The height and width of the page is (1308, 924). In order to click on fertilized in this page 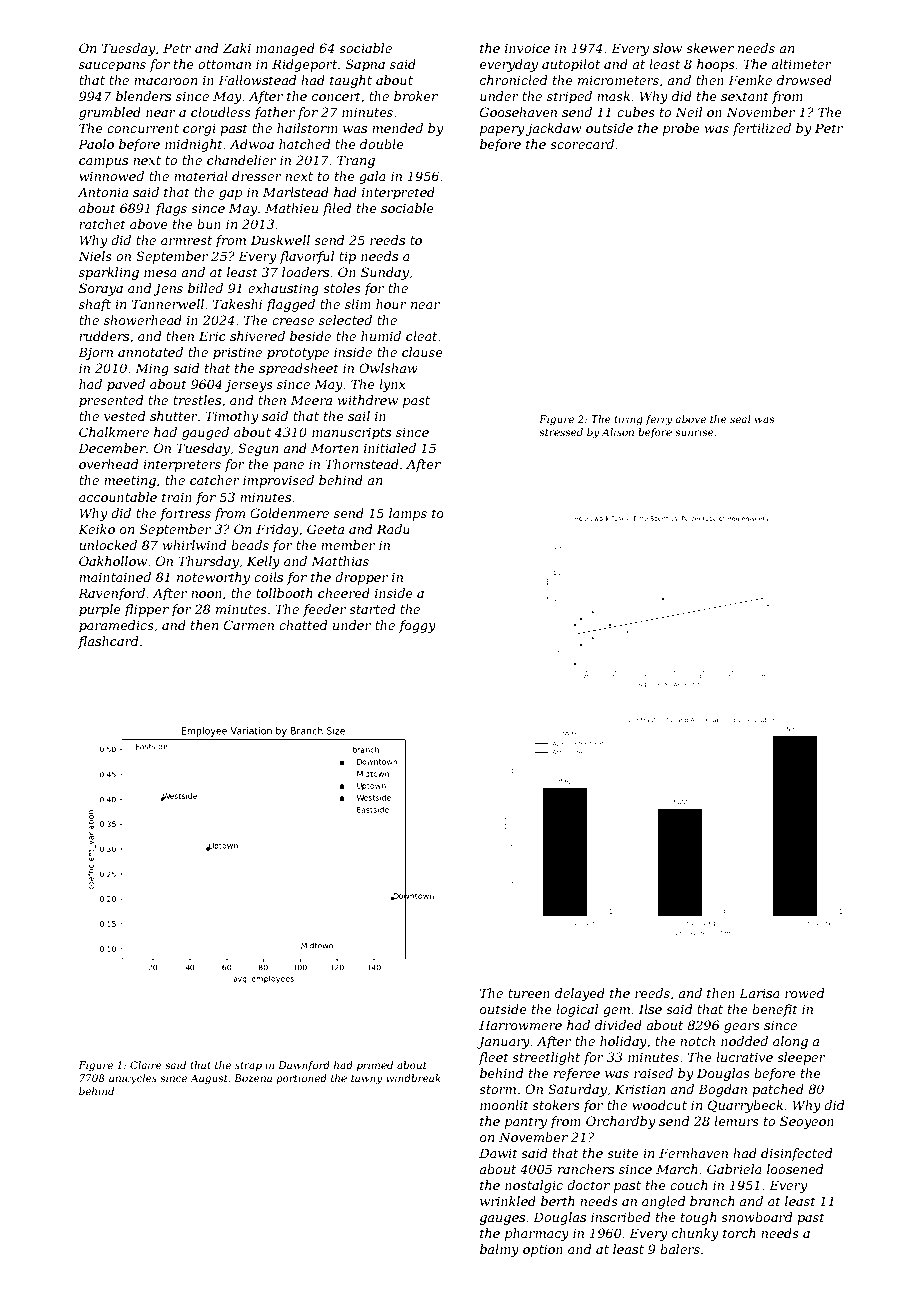, I will do `click(761, 129)`.
